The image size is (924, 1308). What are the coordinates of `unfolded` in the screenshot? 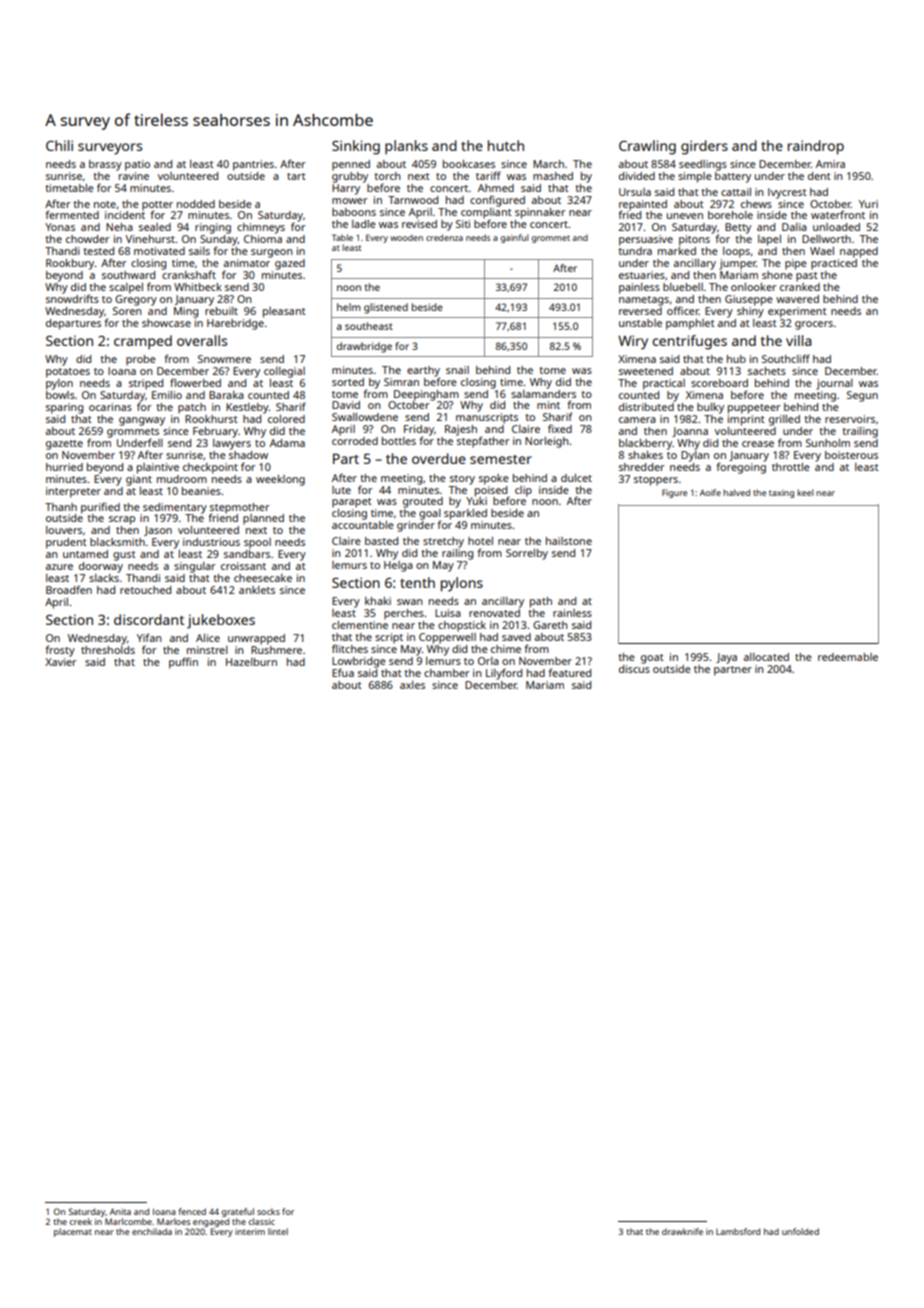 It's located at (800, 1231).
